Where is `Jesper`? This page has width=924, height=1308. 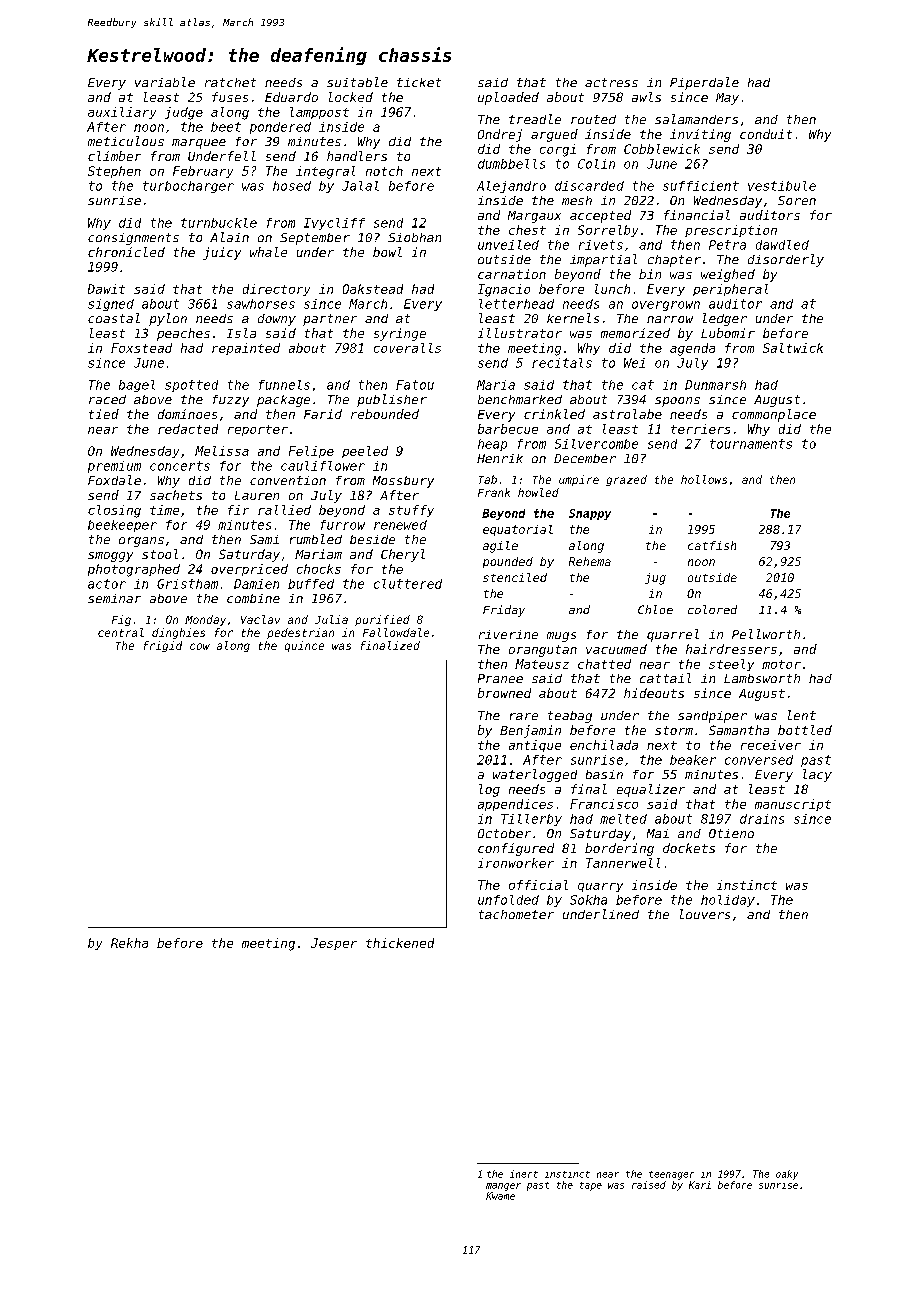 Jesper is located at coordinates (334, 944).
